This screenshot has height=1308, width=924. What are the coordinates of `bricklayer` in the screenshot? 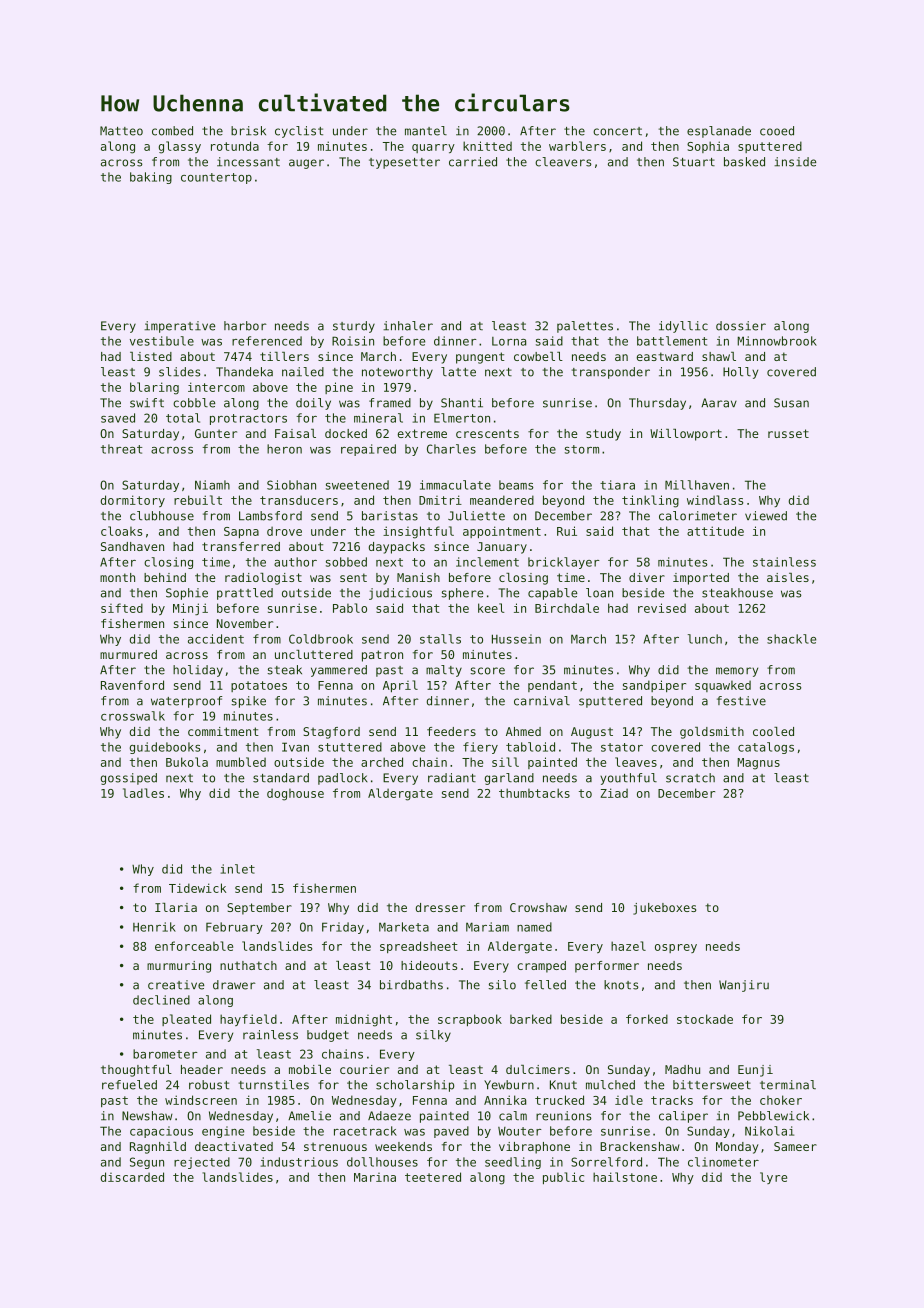 It's located at (564, 563).
